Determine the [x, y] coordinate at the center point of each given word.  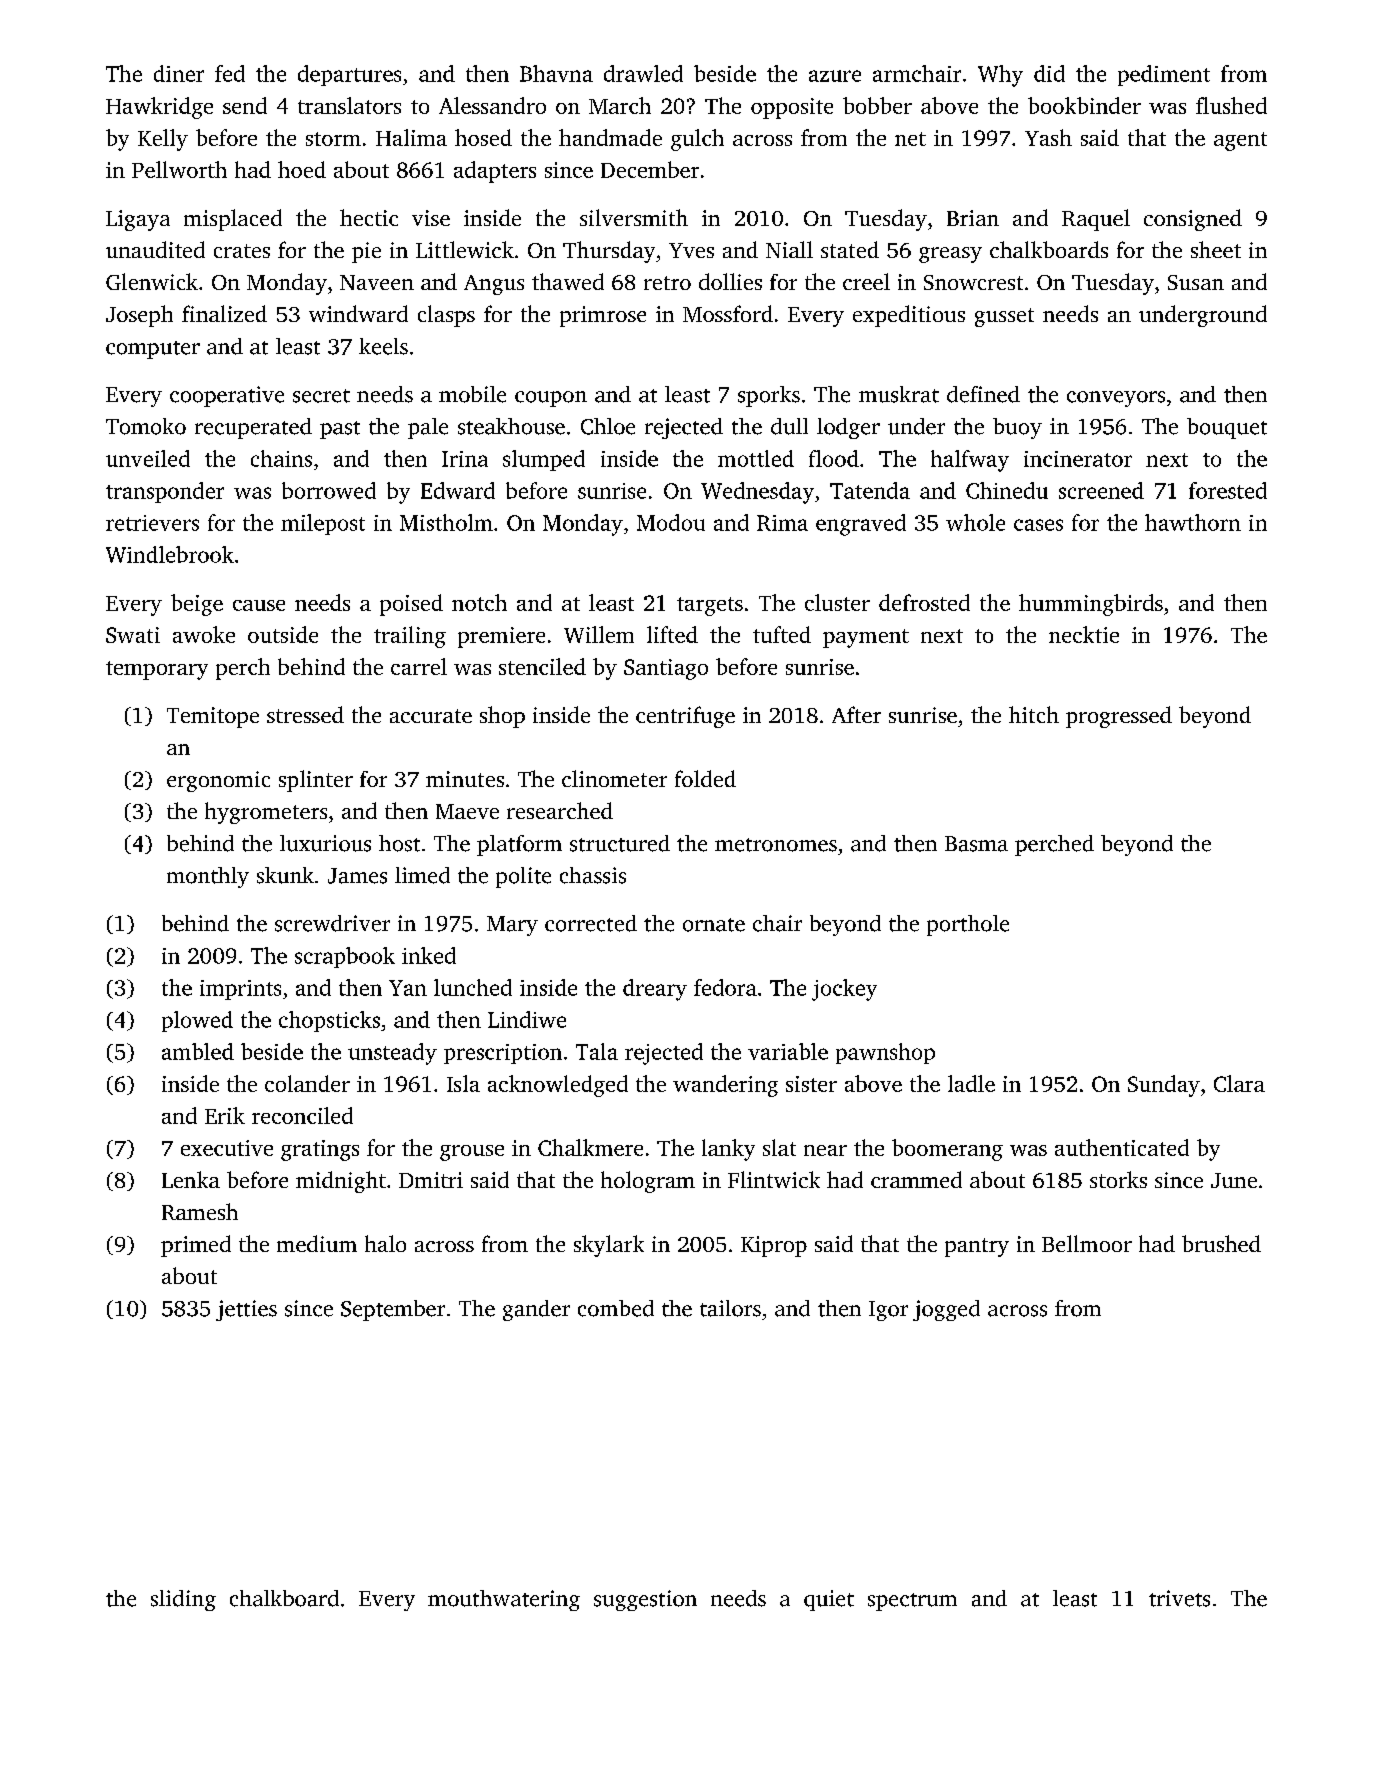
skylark [609, 1246]
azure [835, 76]
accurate [431, 716]
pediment [1164, 75]
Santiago [666, 669]
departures [349, 75]
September [393, 1310]
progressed [1119, 717]
